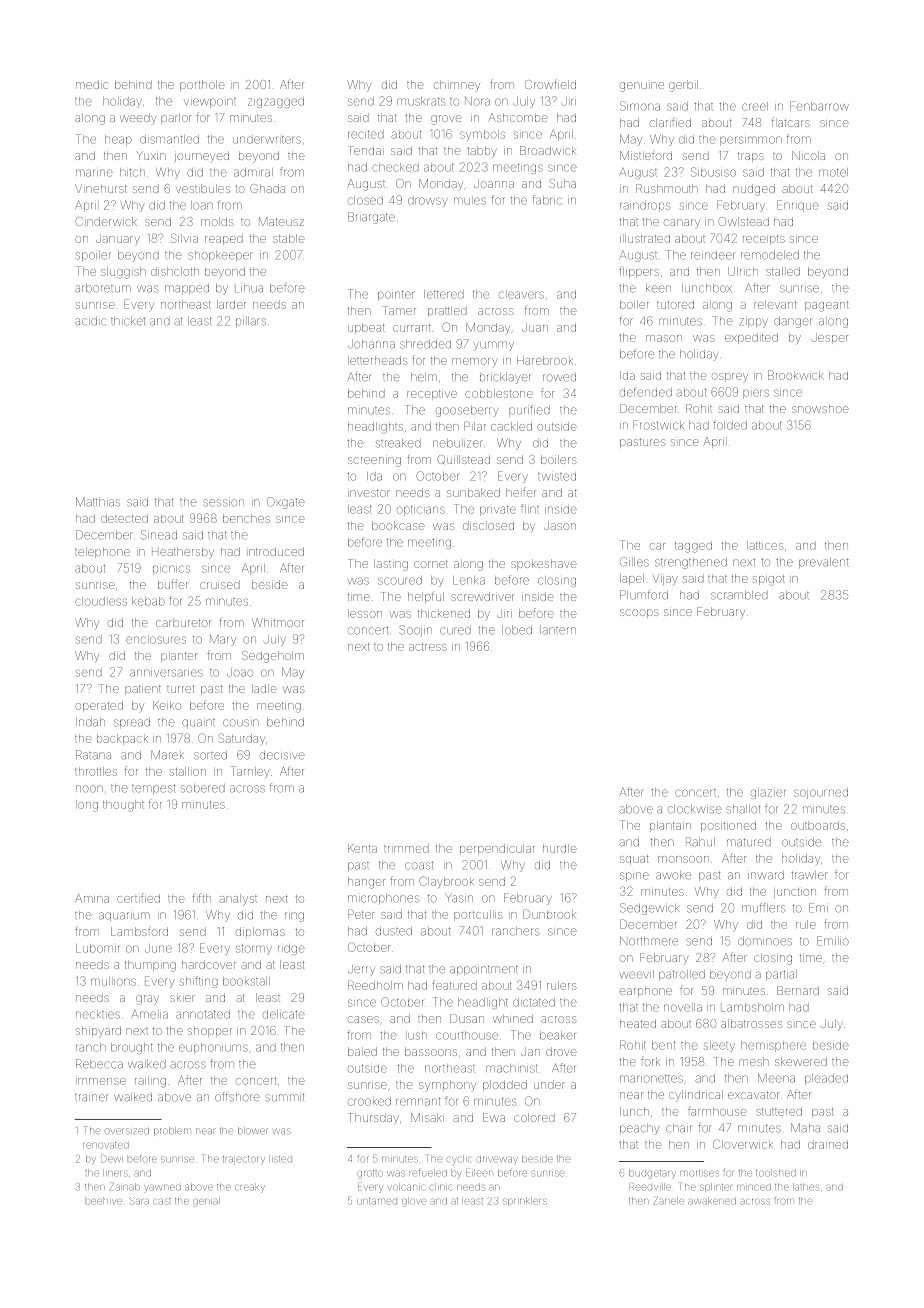  Describe the element at coordinates (558, 630) in the screenshot. I see `lantern` at that location.
